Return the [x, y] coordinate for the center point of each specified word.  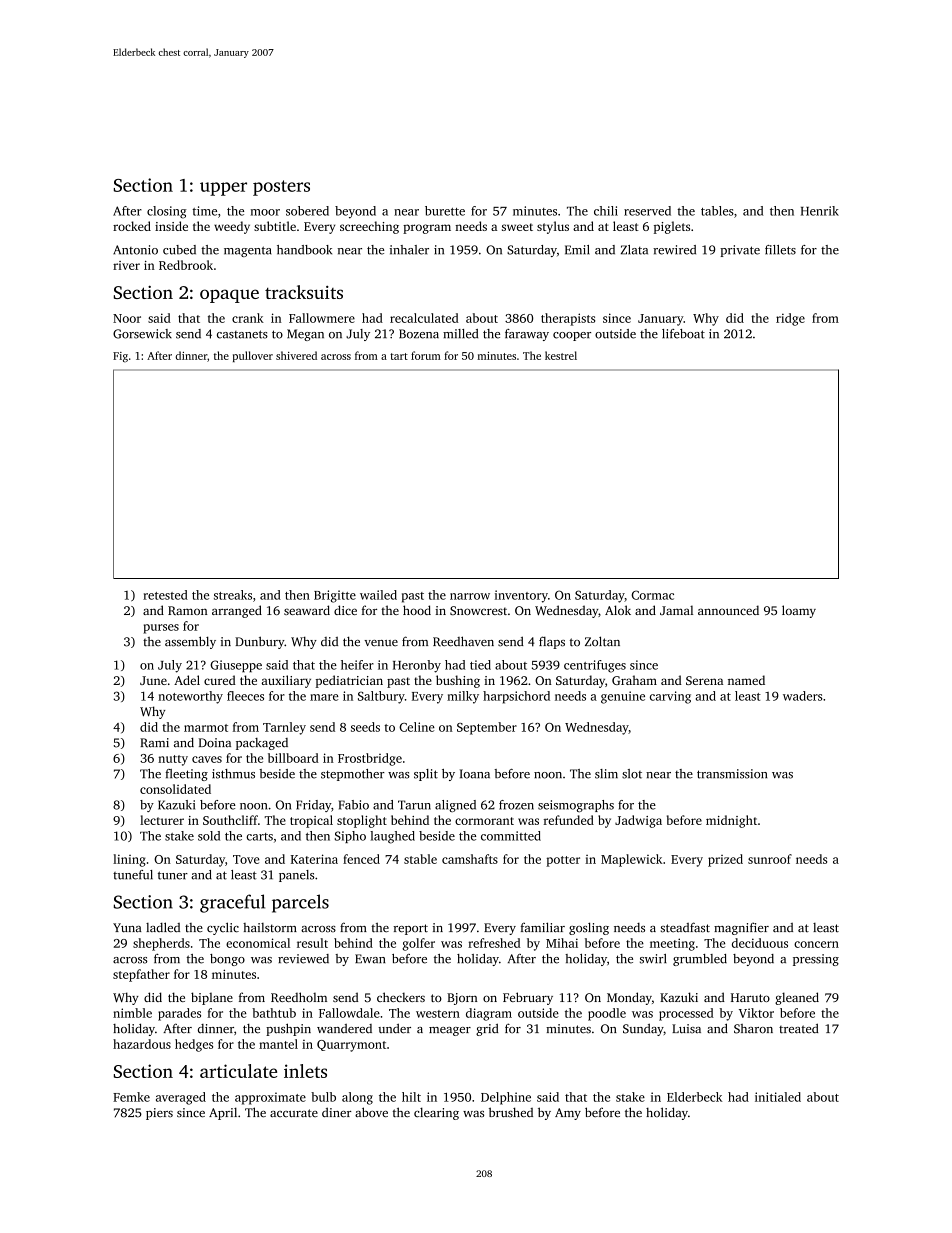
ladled [163, 927]
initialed [778, 1097]
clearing [436, 1113]
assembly [190, 642]
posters [281, 188]
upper [223, 189]
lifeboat [683, 334]
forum [426, 355]
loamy [799, 611]
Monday [629, 998]
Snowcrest [478, 610]
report [410, 929]
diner [337, 1112]
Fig [120, 357]
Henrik [820, 211]
